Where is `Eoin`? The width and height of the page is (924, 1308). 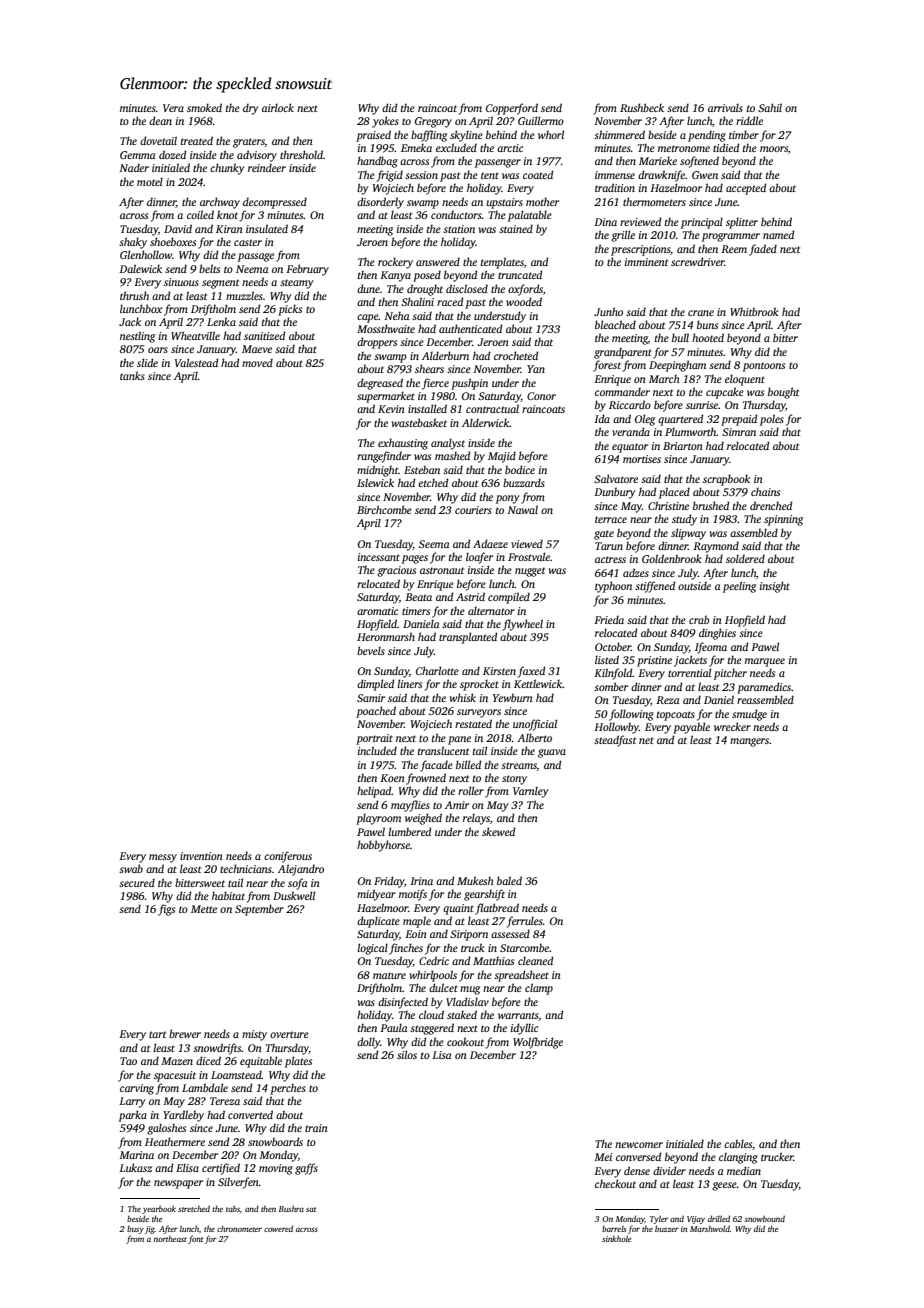
Eoin is located at coordinates (416, 934).
